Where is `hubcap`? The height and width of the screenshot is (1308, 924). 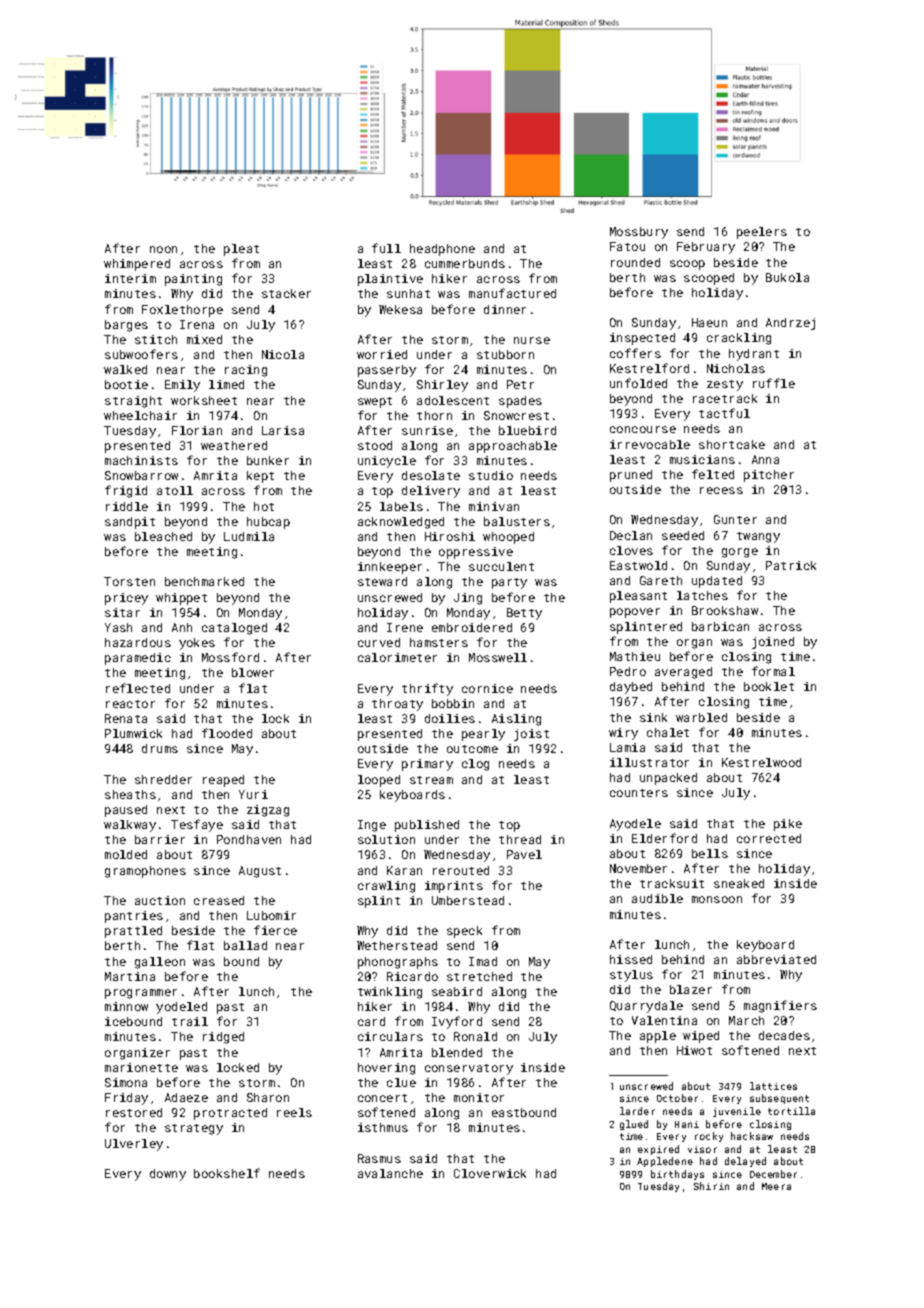 hubcap is located at coordinates (268, 523).
